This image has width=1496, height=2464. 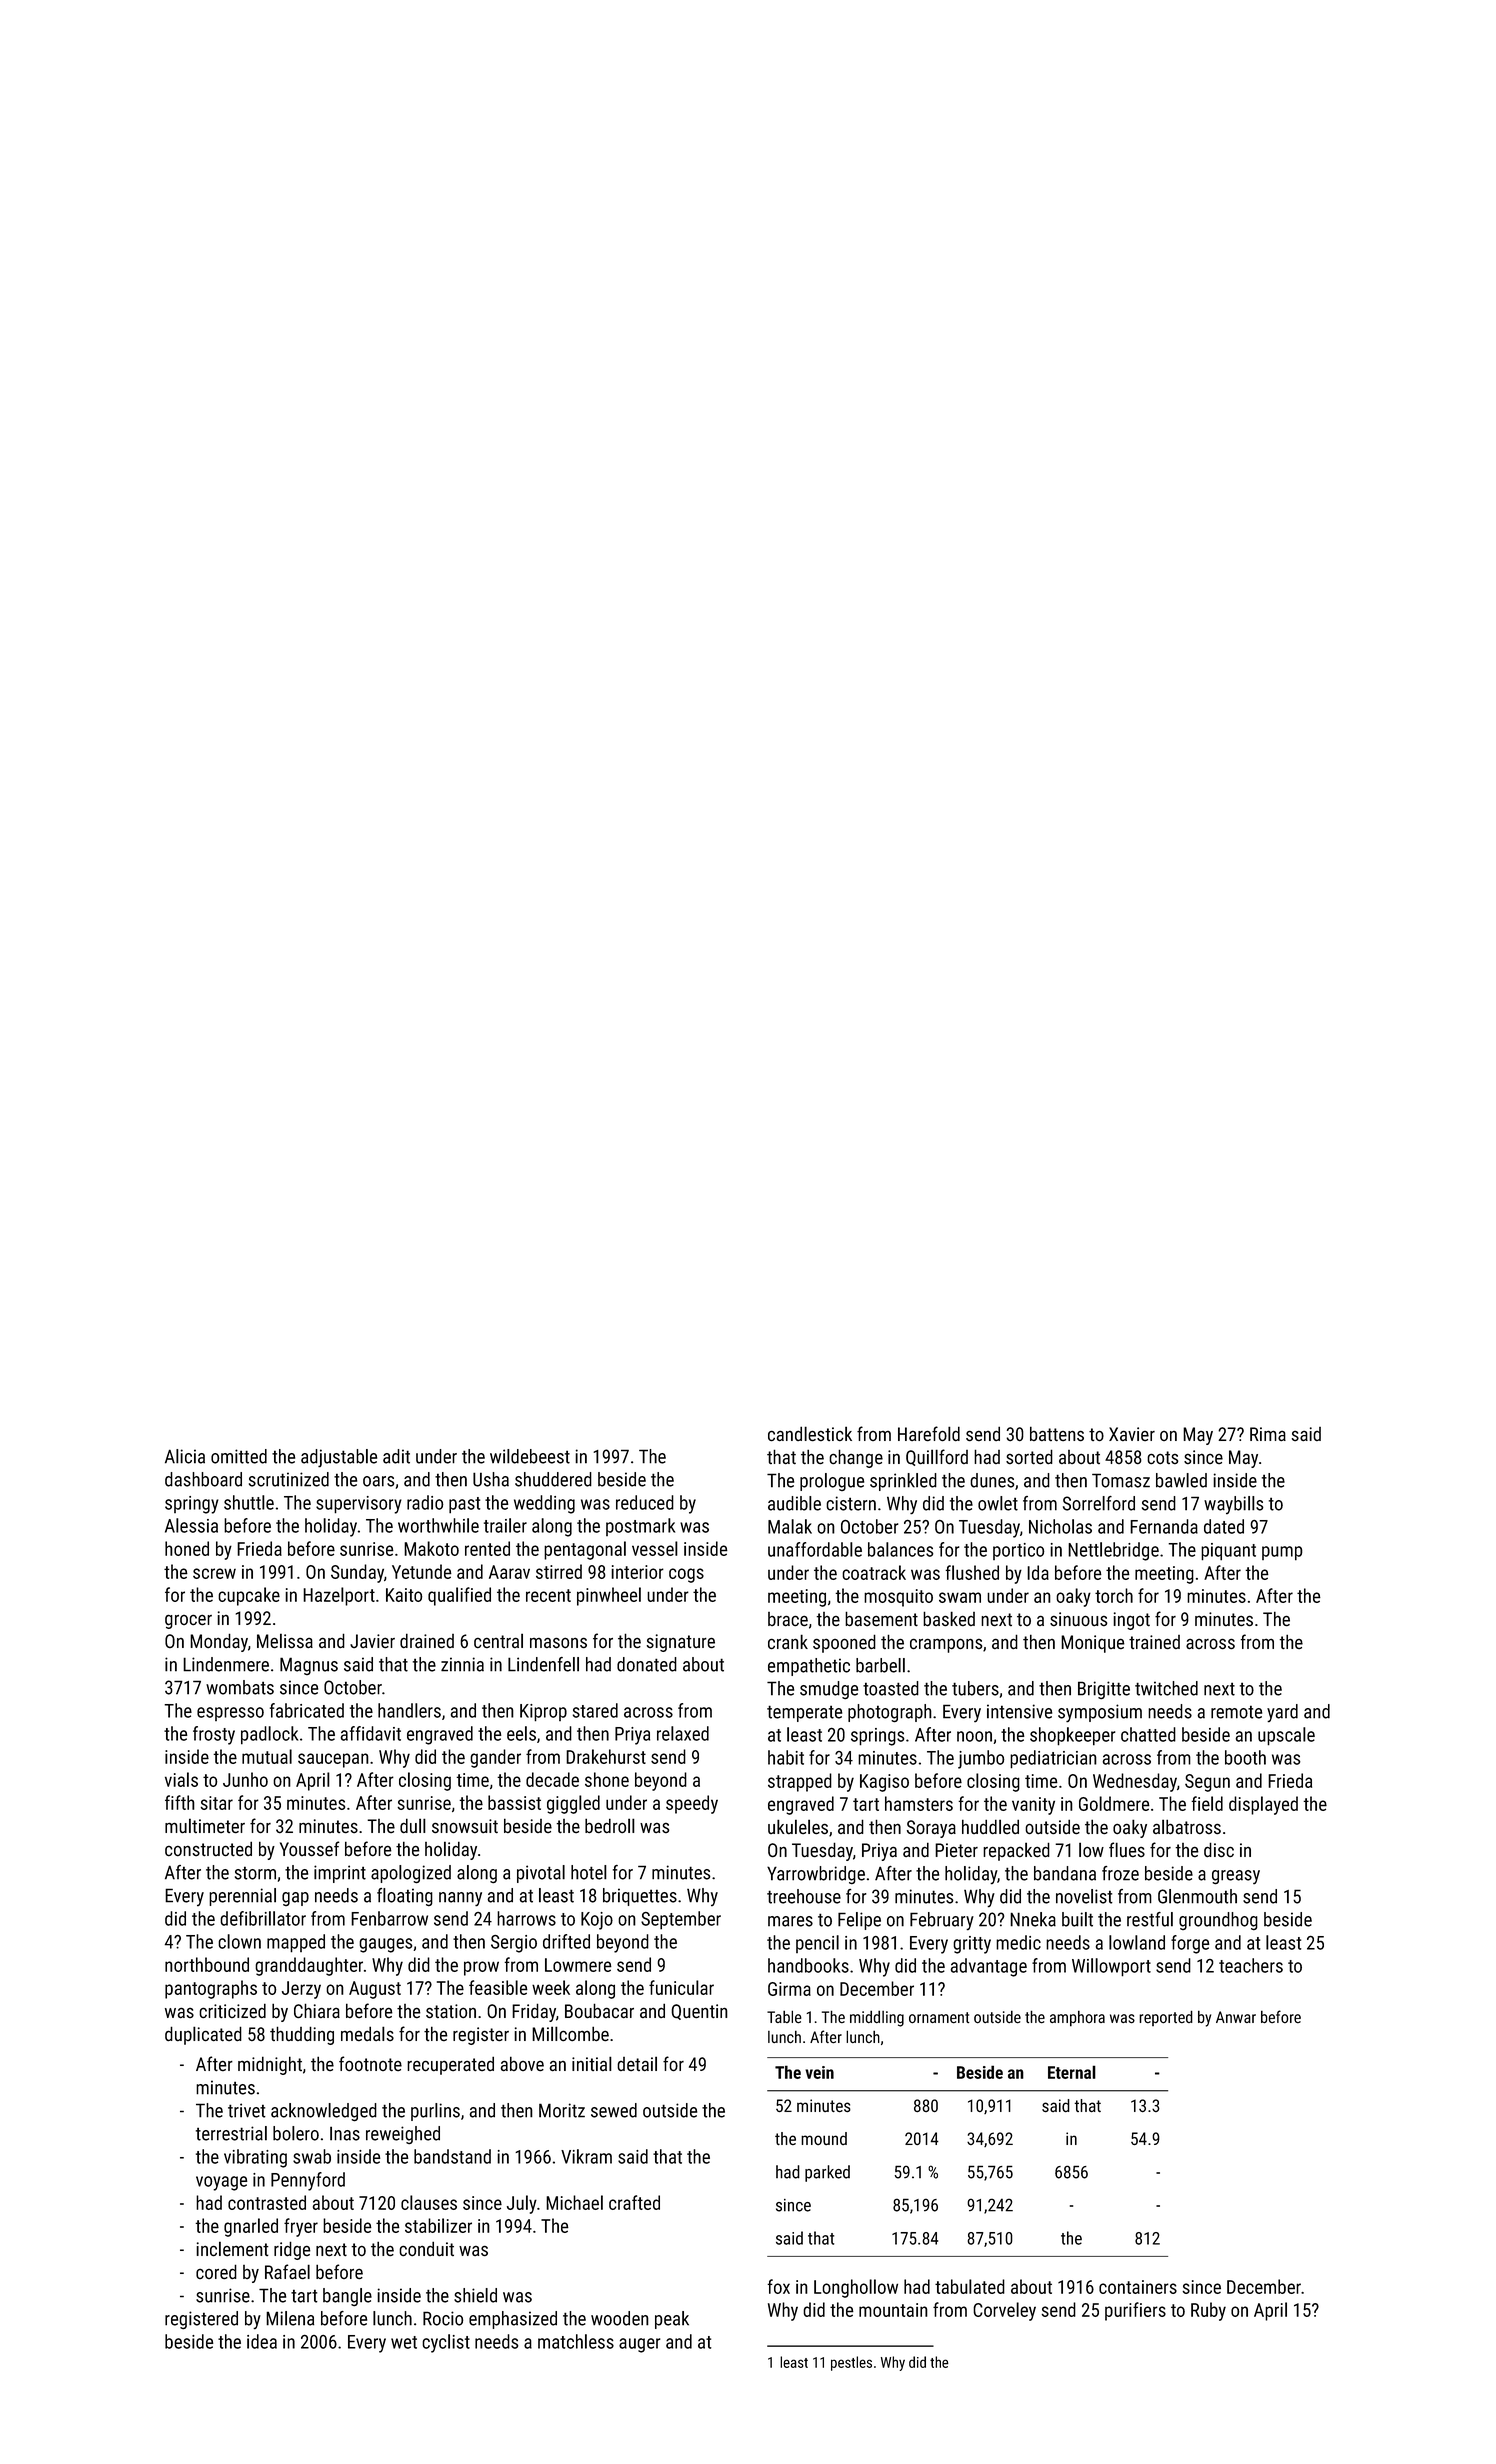 What do you see at coordinates (1268, 1434) in the image?
I see `Rima` at bounding box center [1268, 1434].
